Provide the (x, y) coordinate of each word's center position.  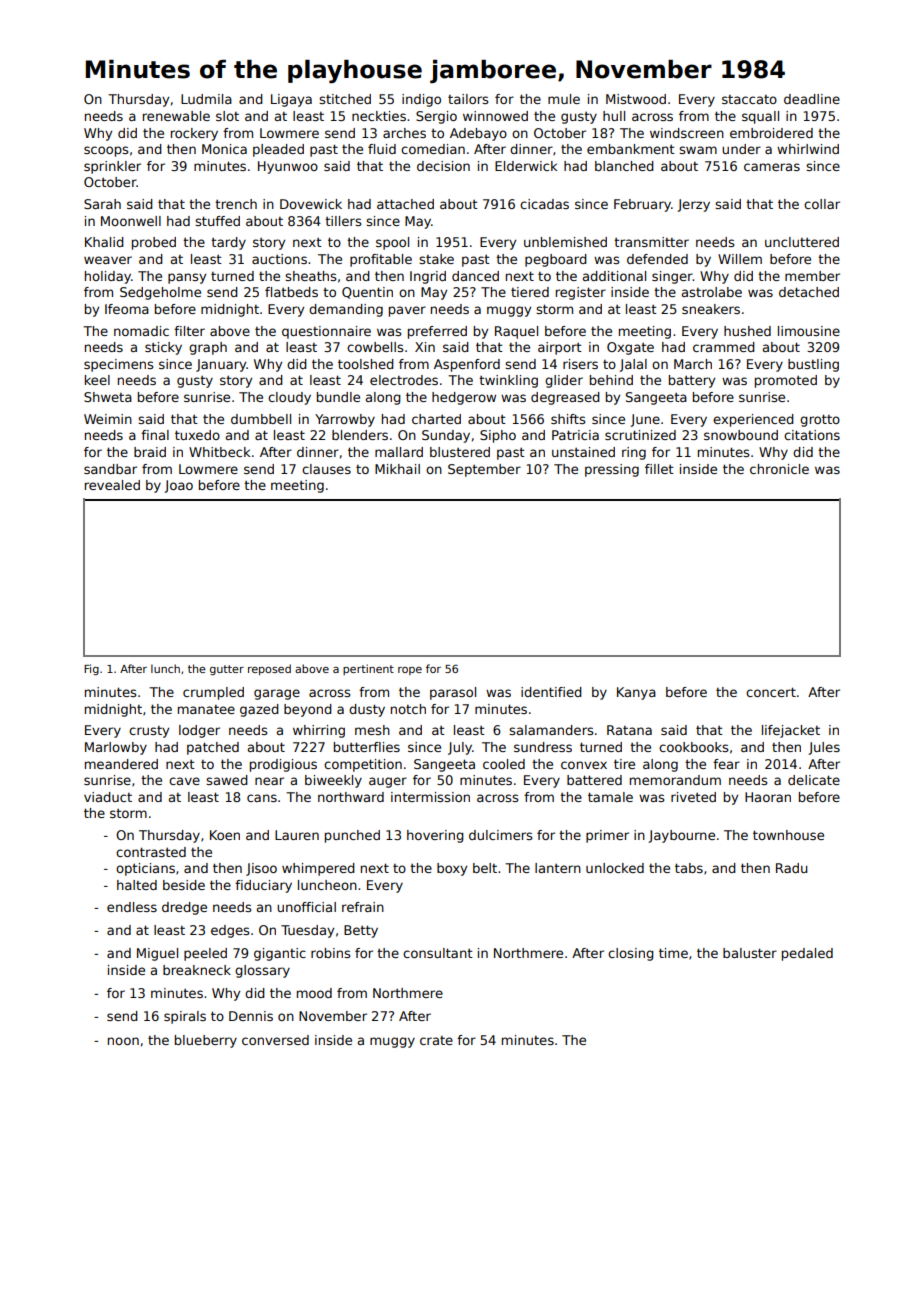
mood (314, 993)
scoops (106, 151)
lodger (199, 731)
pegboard (556, 260)
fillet (659, 469)
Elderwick (526, 166)
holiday (108, 277)
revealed (112, 485)
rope (410, 671)
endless (132, 907)
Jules (824, 748)
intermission (430, 797)
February (642, 205)
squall (760, 117)
